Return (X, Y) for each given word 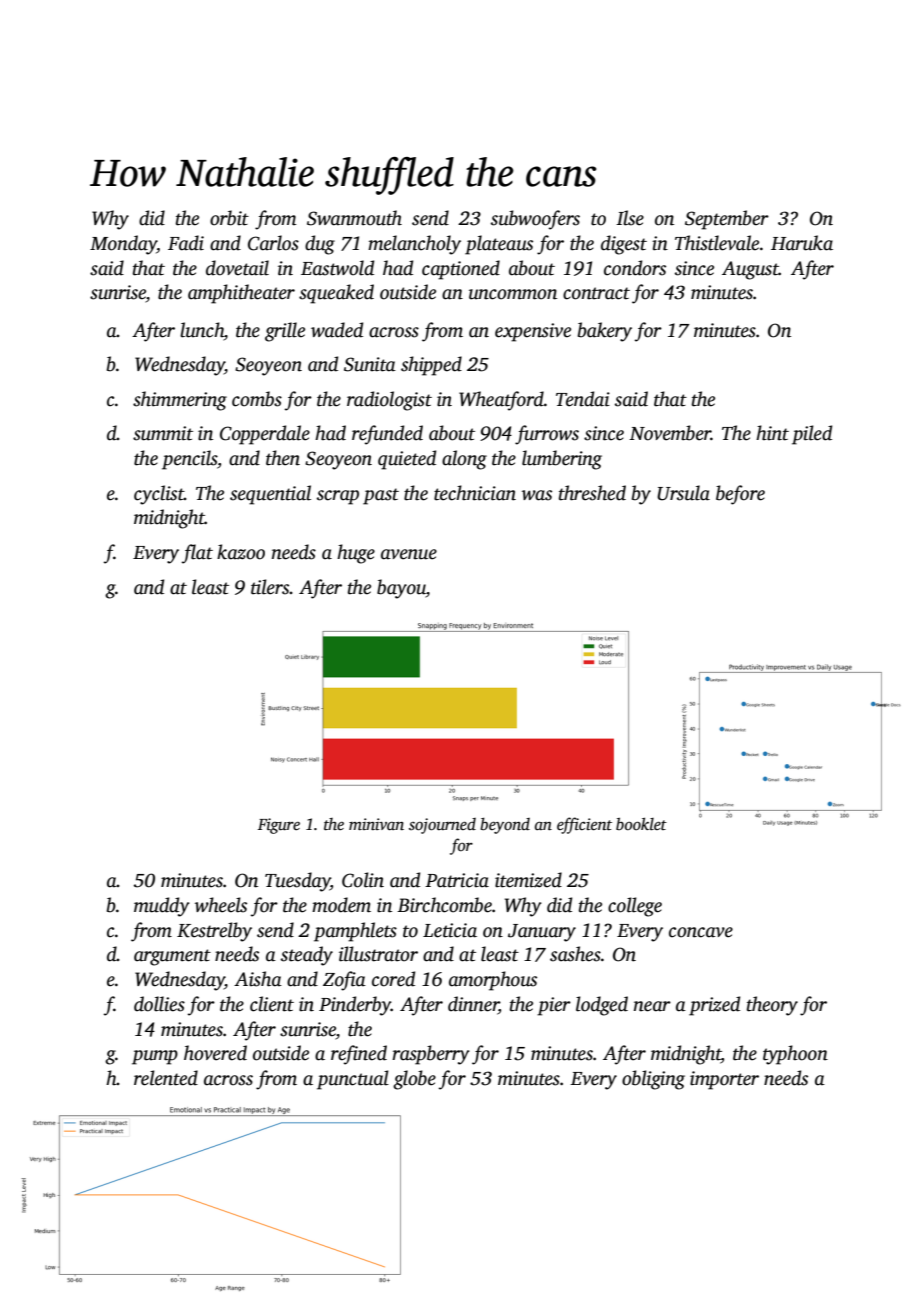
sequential (270, 495)
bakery (605, 332)
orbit (229, 218)
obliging (653, 1080)
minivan (376, 824)
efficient (584, 825)
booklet (641, 824)
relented (166, 1078)
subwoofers (535, 220)
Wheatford (501, 401)
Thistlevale (717, 243)
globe (414, 1080)
